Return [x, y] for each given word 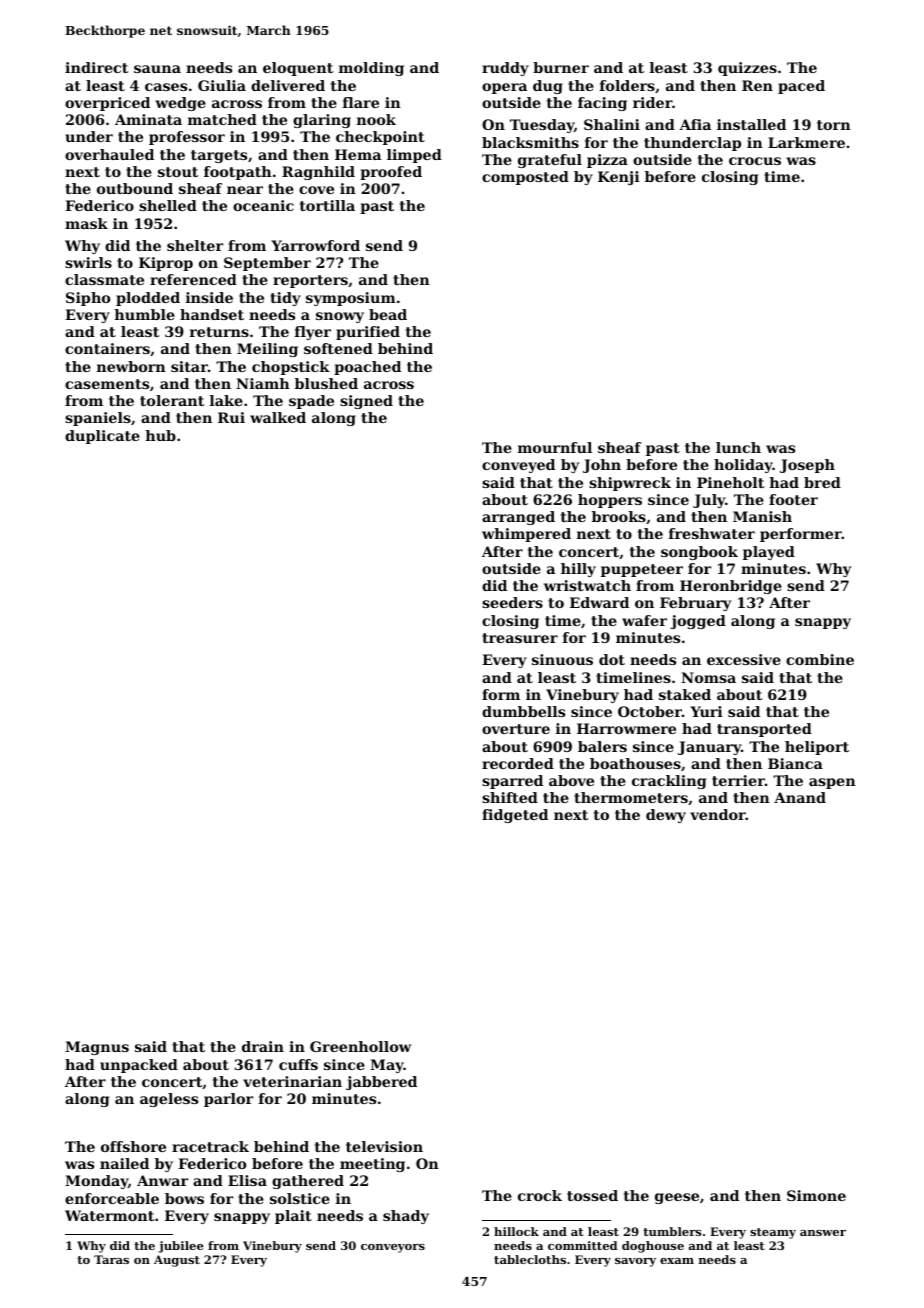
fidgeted [515, 816]
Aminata [148, 119]
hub [160, 435]
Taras [111, 1259]
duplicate [102, 437]
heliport [817, 748]
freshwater [712, 533]
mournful [555, 447]
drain [263, 1046]
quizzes [747, 69]
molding [371, 69]
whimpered [526, 535]
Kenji [619, 178]
